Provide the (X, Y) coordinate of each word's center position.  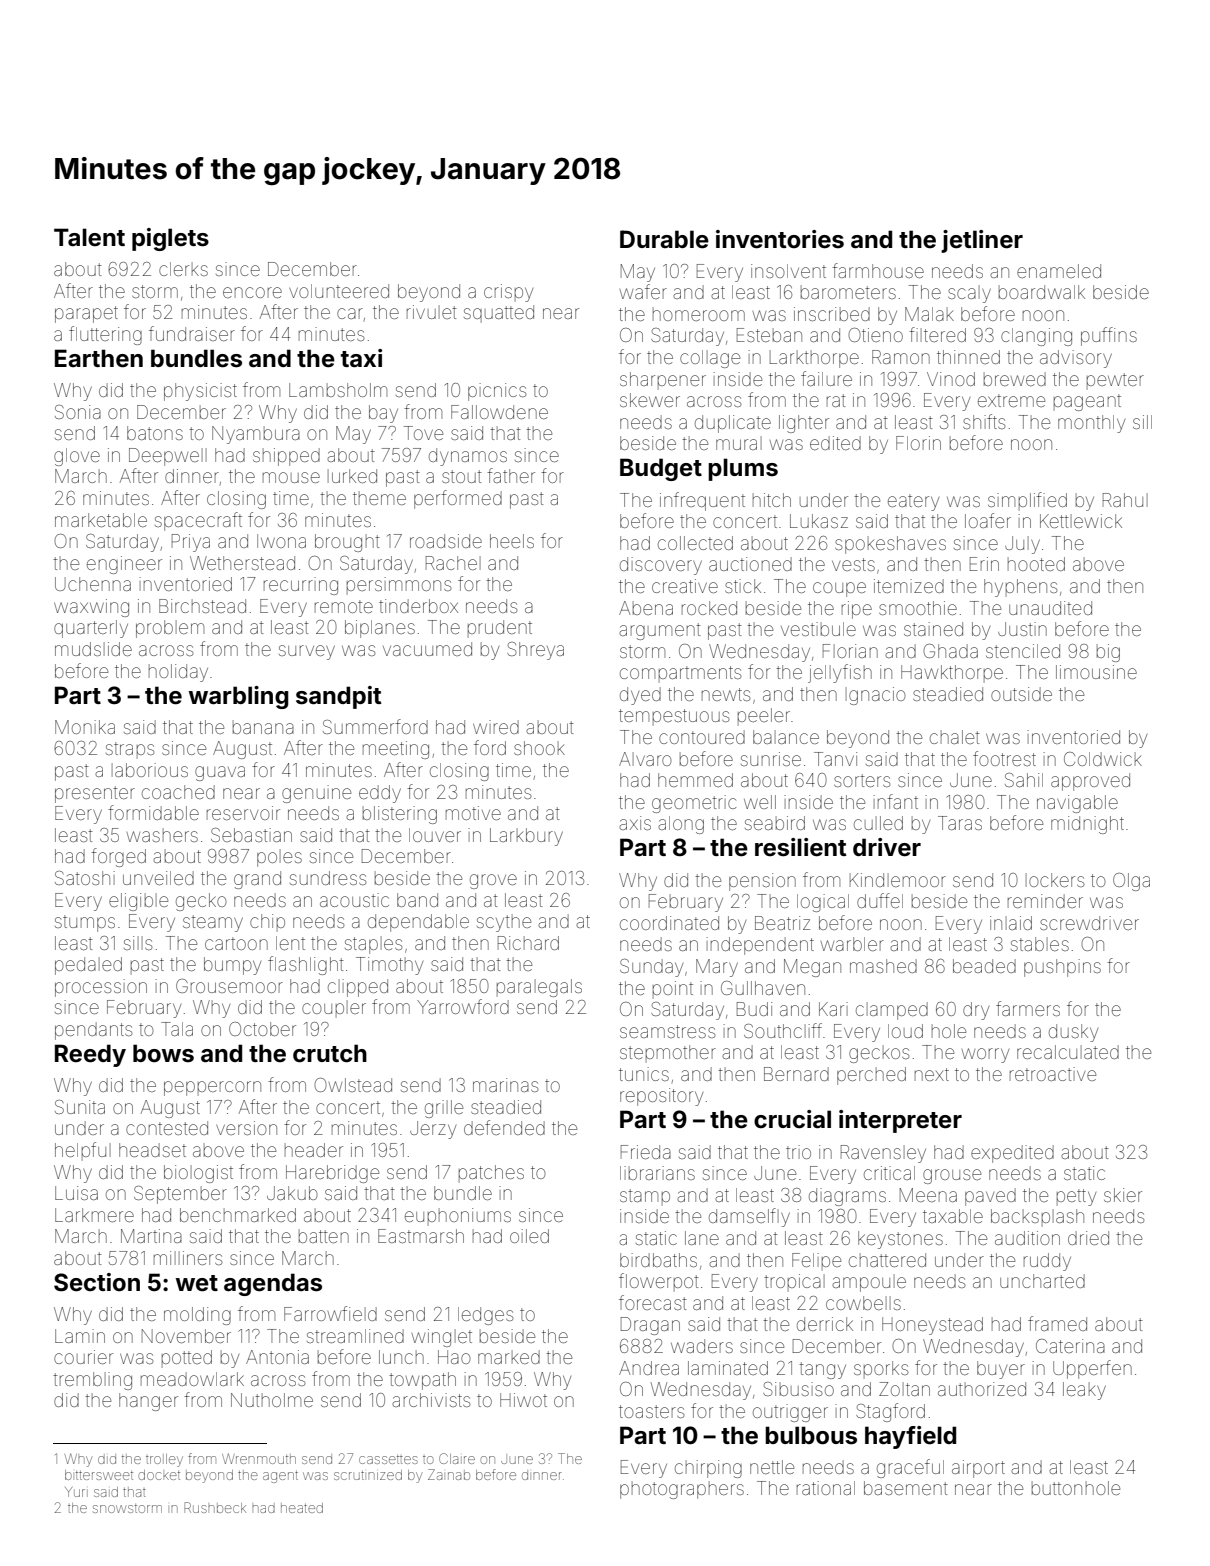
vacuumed (427, 649)
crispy (508, 293)
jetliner (982, 241)
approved (1090, 782)
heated (302, 1508)
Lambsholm (338, 390)
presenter (95, 794)
